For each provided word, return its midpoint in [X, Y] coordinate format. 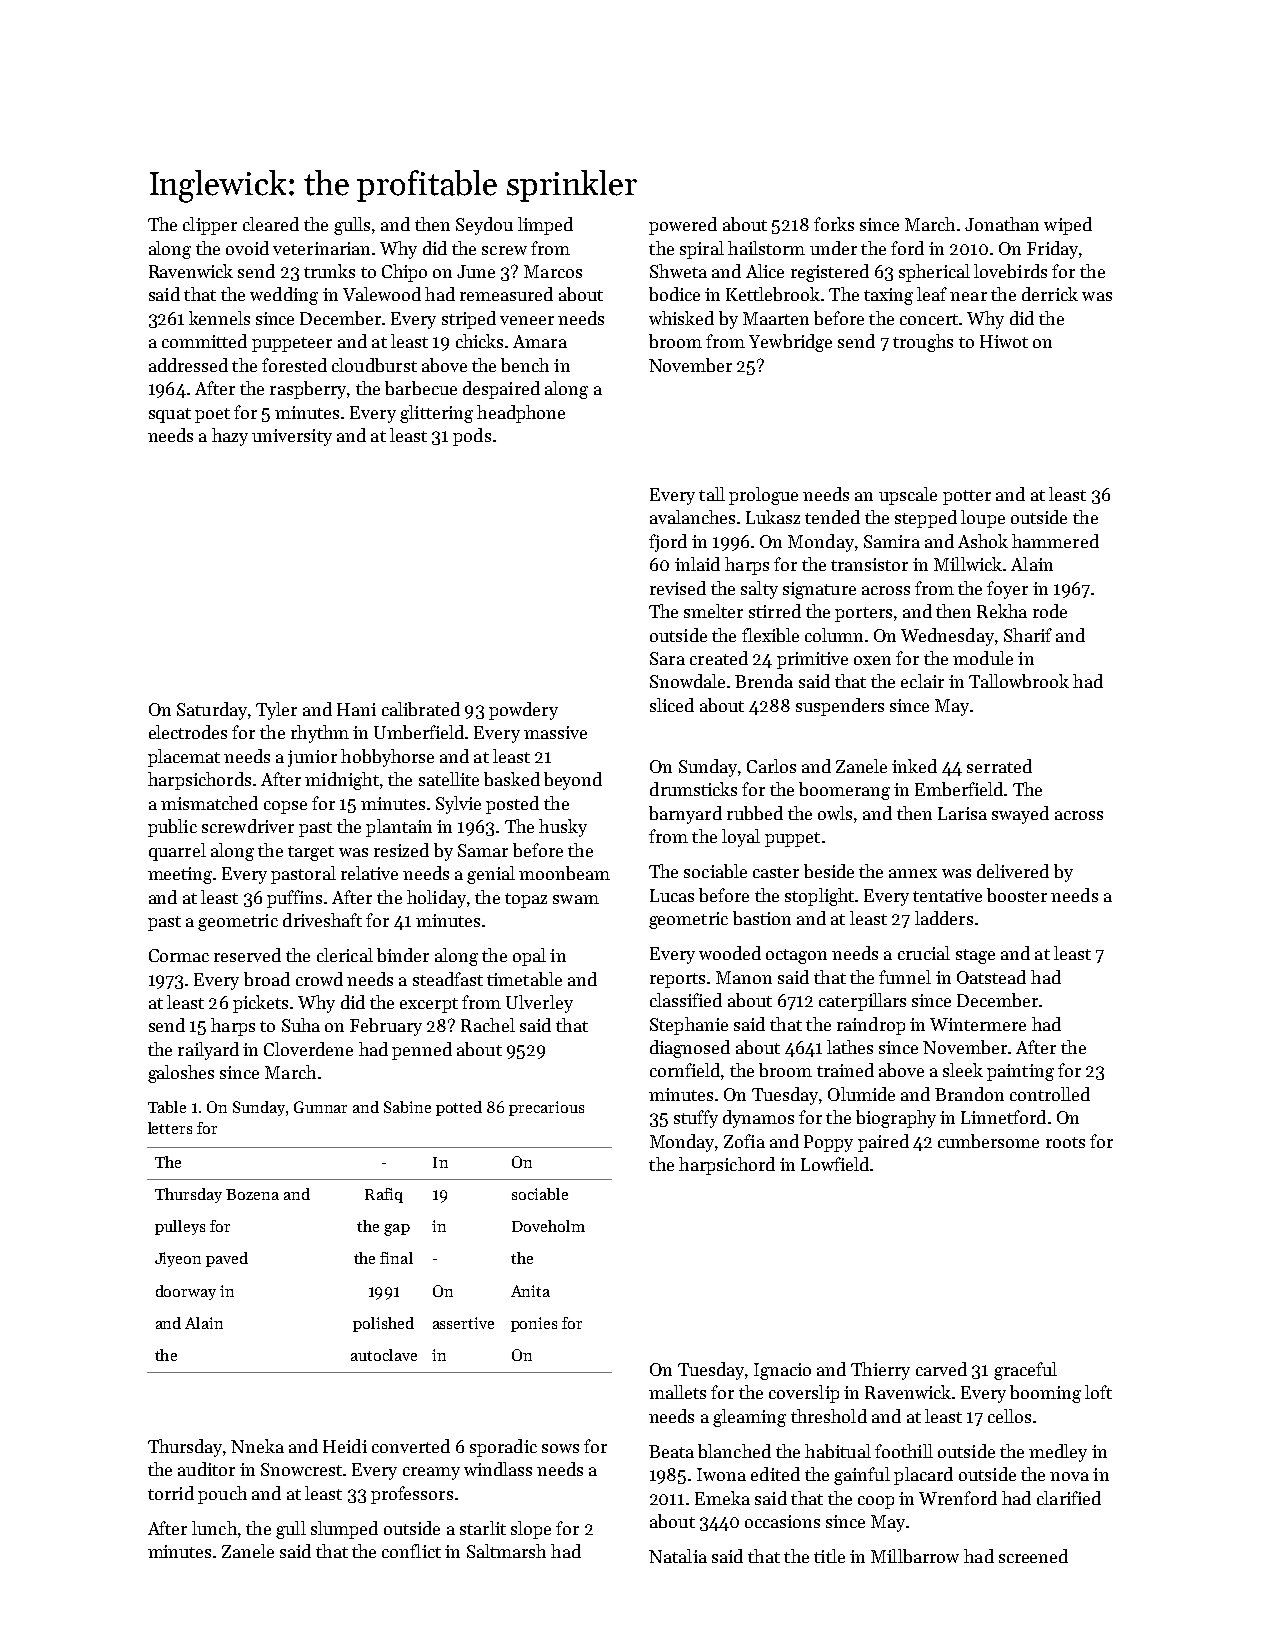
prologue [763, 496]
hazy [230, 437]
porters [863, 614]
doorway [186, 1292]
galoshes [181, 1074]
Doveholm [548, 1226]
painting [1020, 1072]
